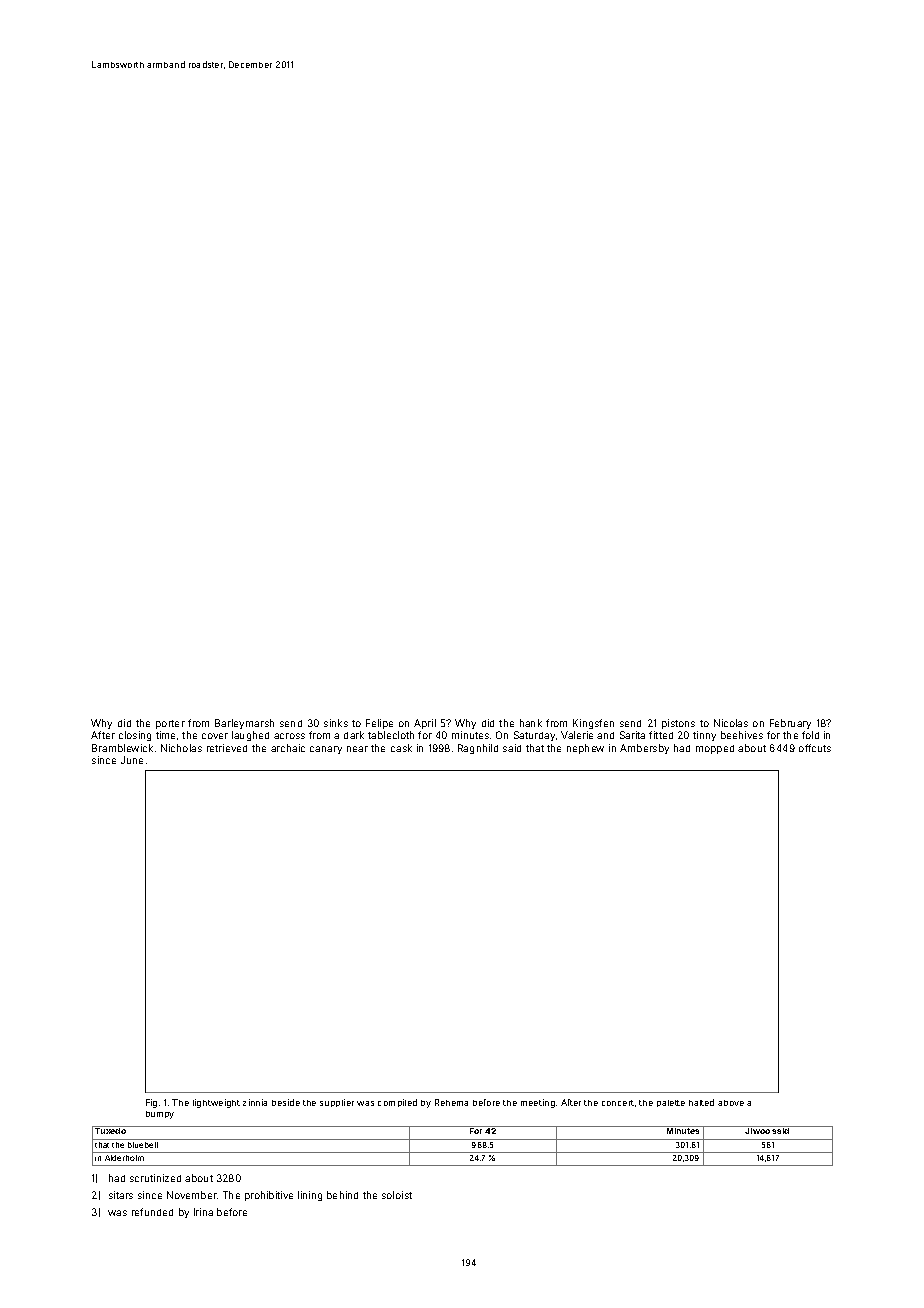 The height and width of the screenshot is (1308, 924). Describe the element at coordinates (815, 748) in the screenshot. I see `offcuts` at that location.
